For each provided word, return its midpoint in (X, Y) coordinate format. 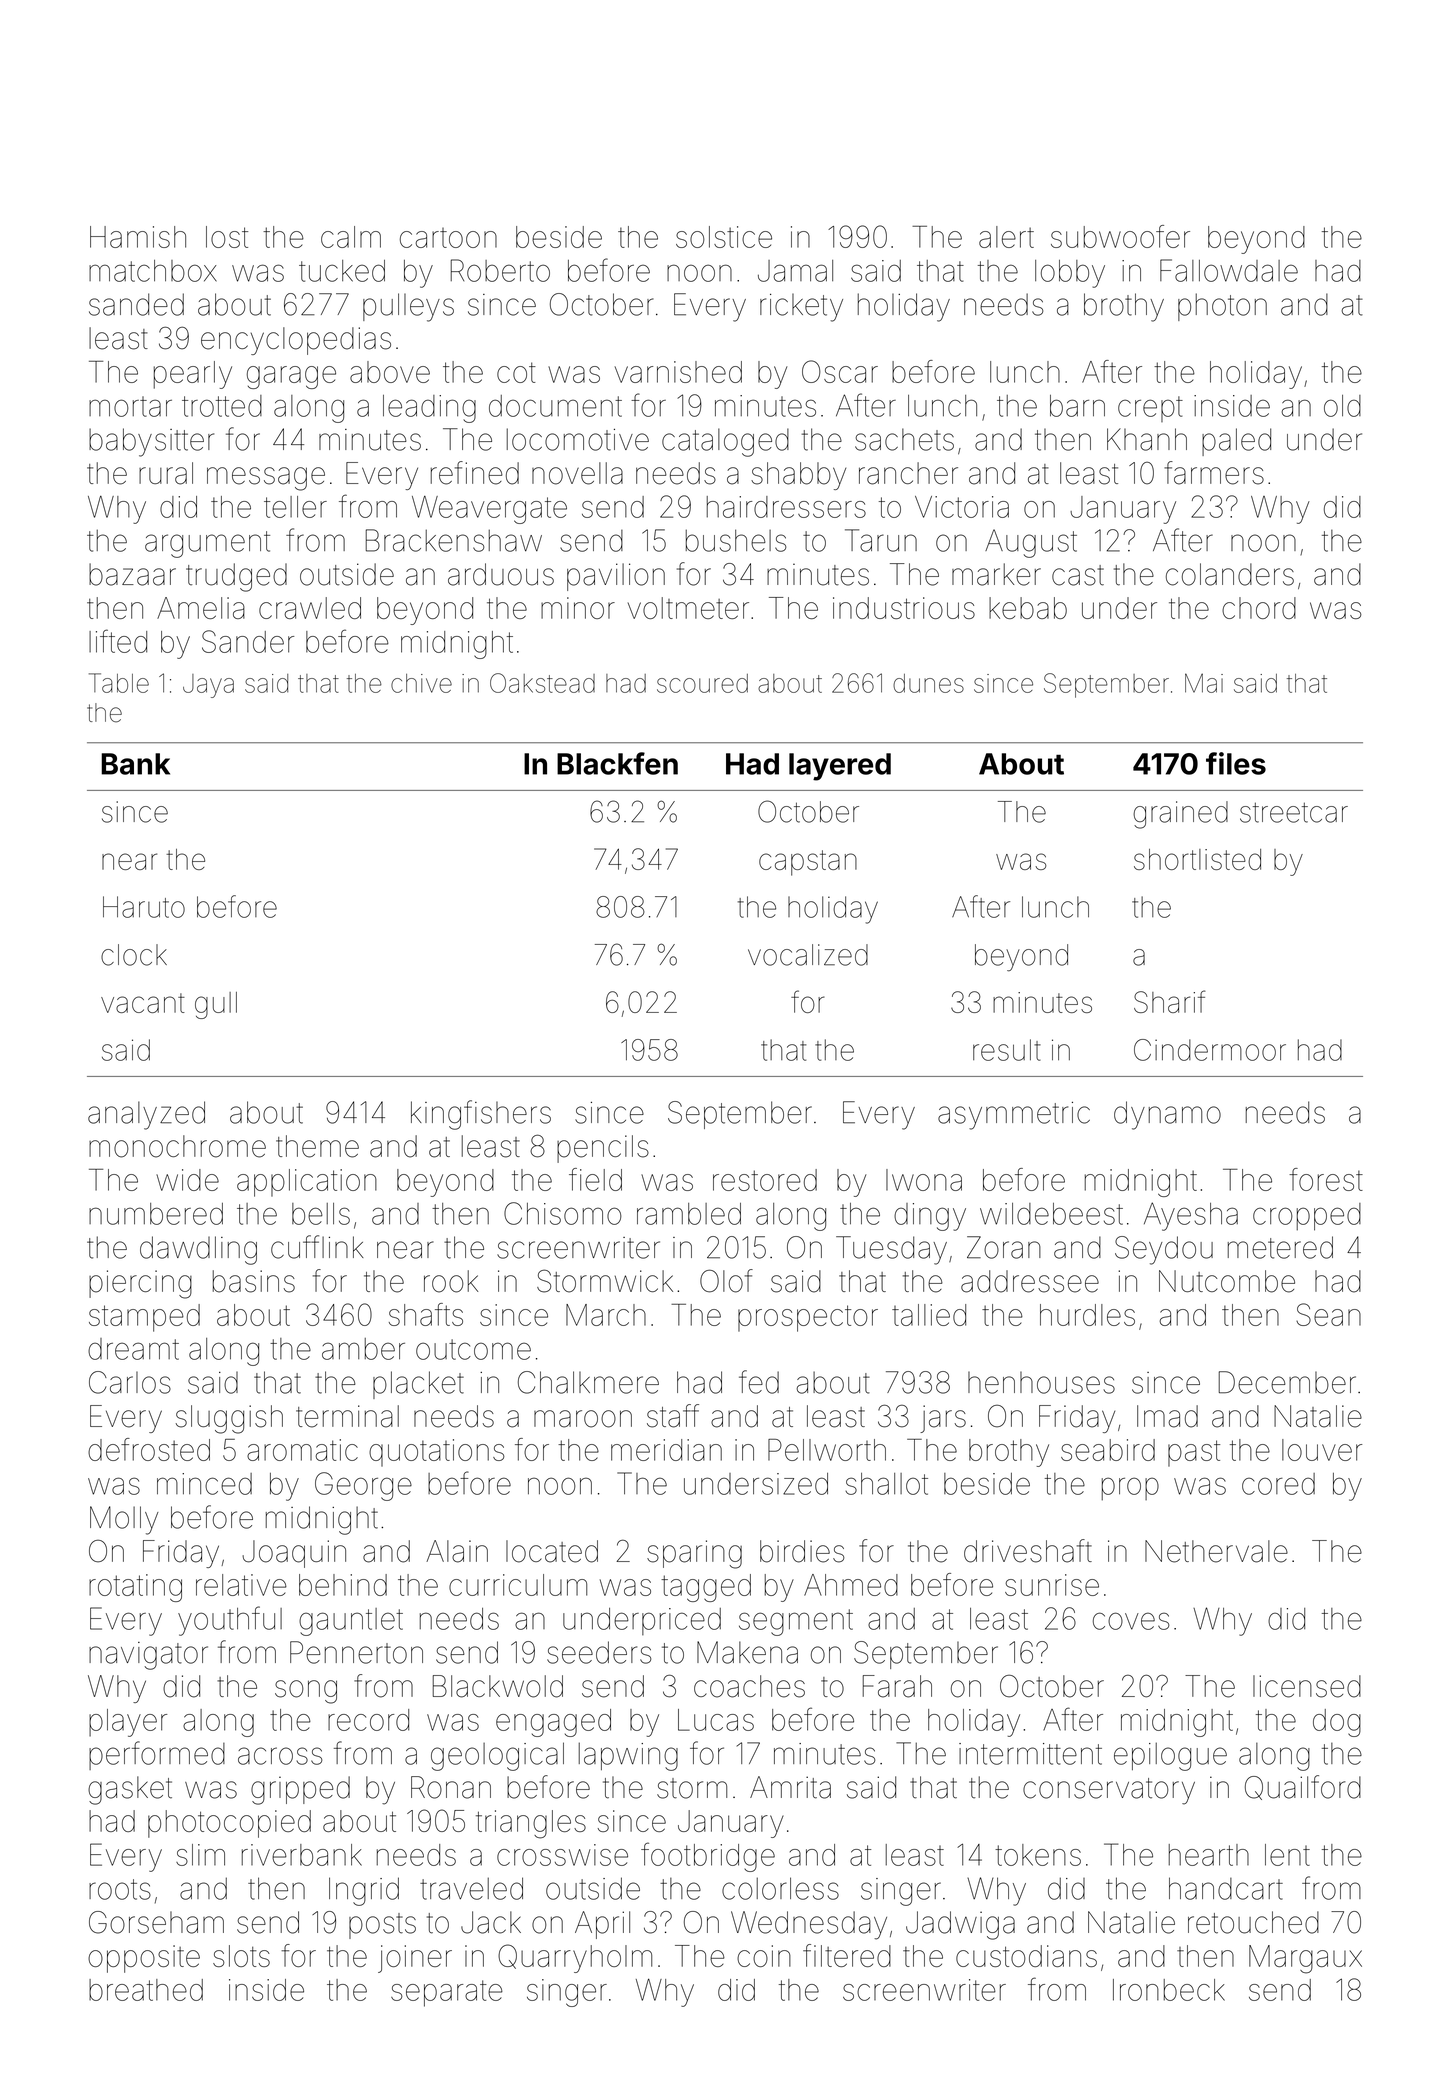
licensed (1307, 1686)
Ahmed (851, 1585)
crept (1150, 409)
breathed (146, 1990)
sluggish (229, 1419)
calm (351, 237)
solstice (724, 237)
